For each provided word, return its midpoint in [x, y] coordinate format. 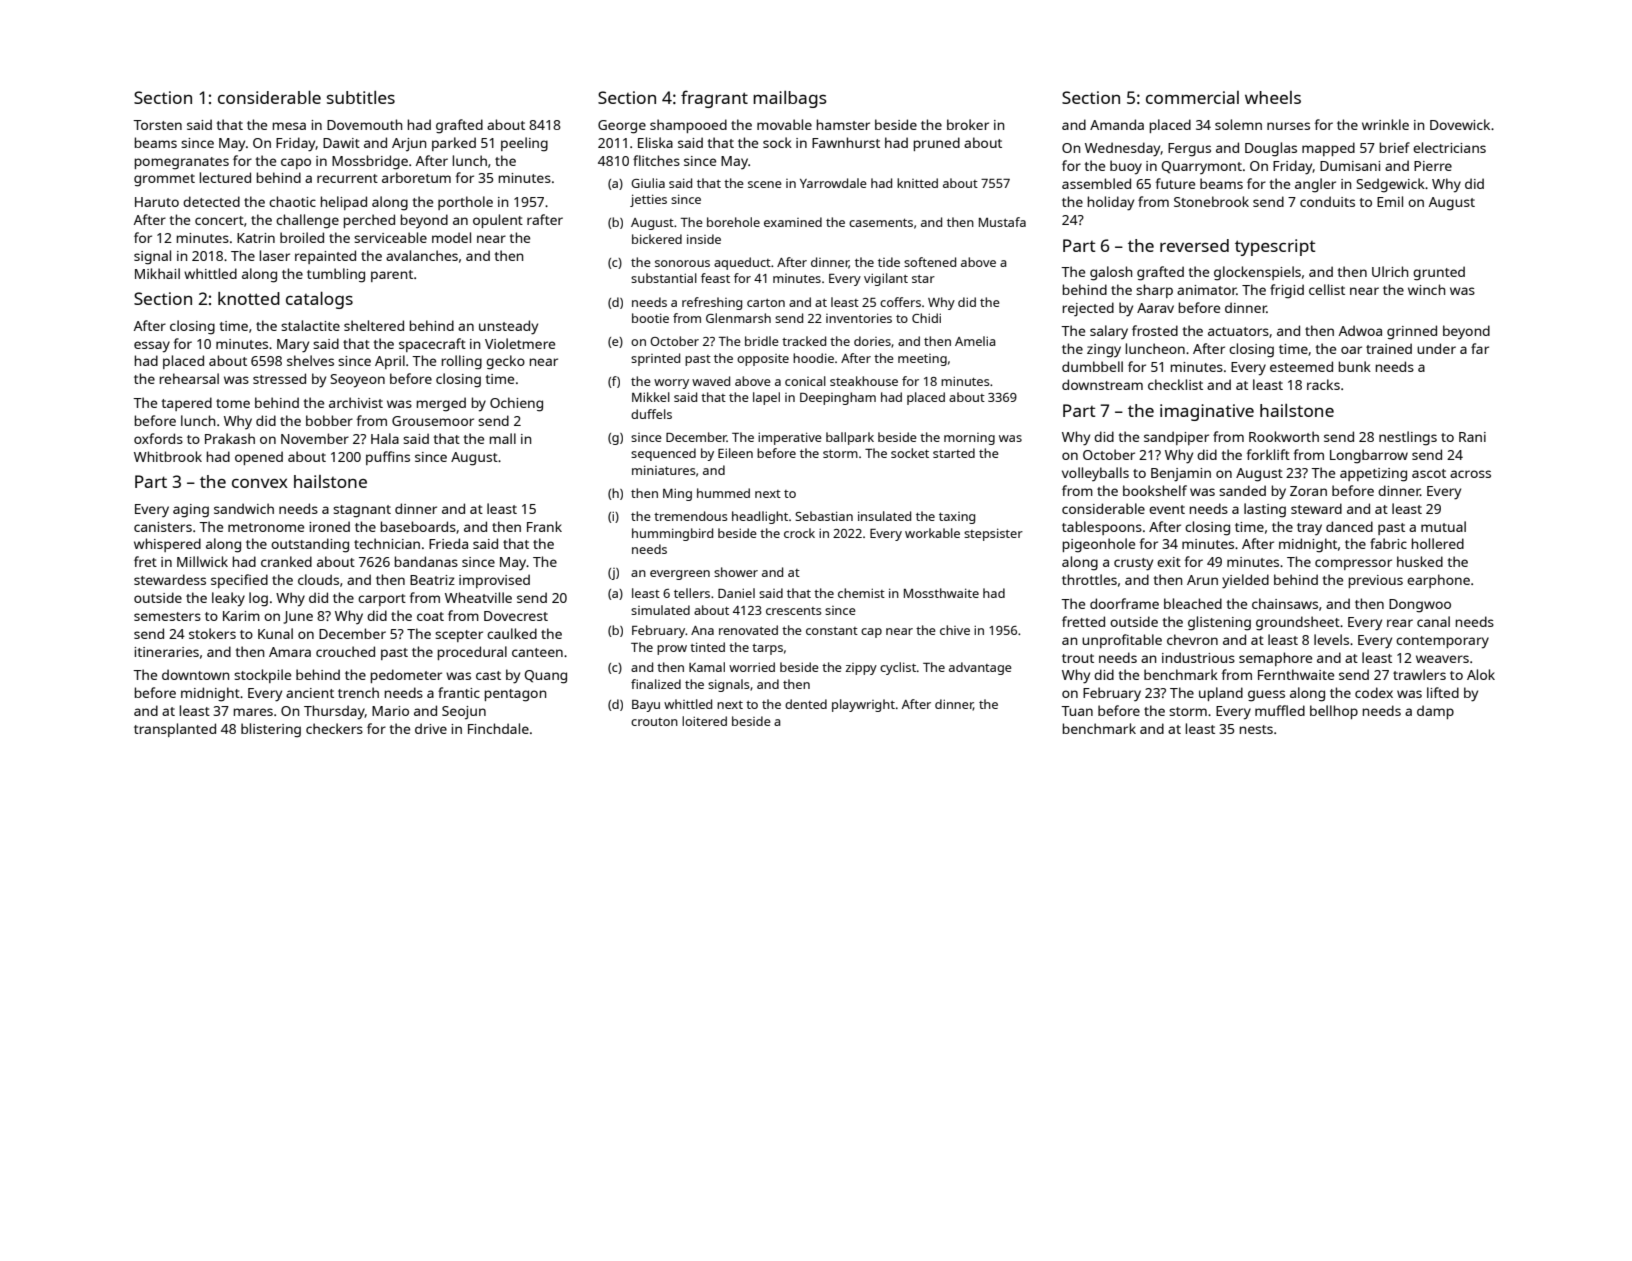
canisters [163, 527]
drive [431, 728]
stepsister [993, 534]
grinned [1412, 332]
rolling [462, 362]
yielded [1245, 581]
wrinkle [1385, 124]
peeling [524, 144]
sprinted [655, 359]
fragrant [714, 99]
